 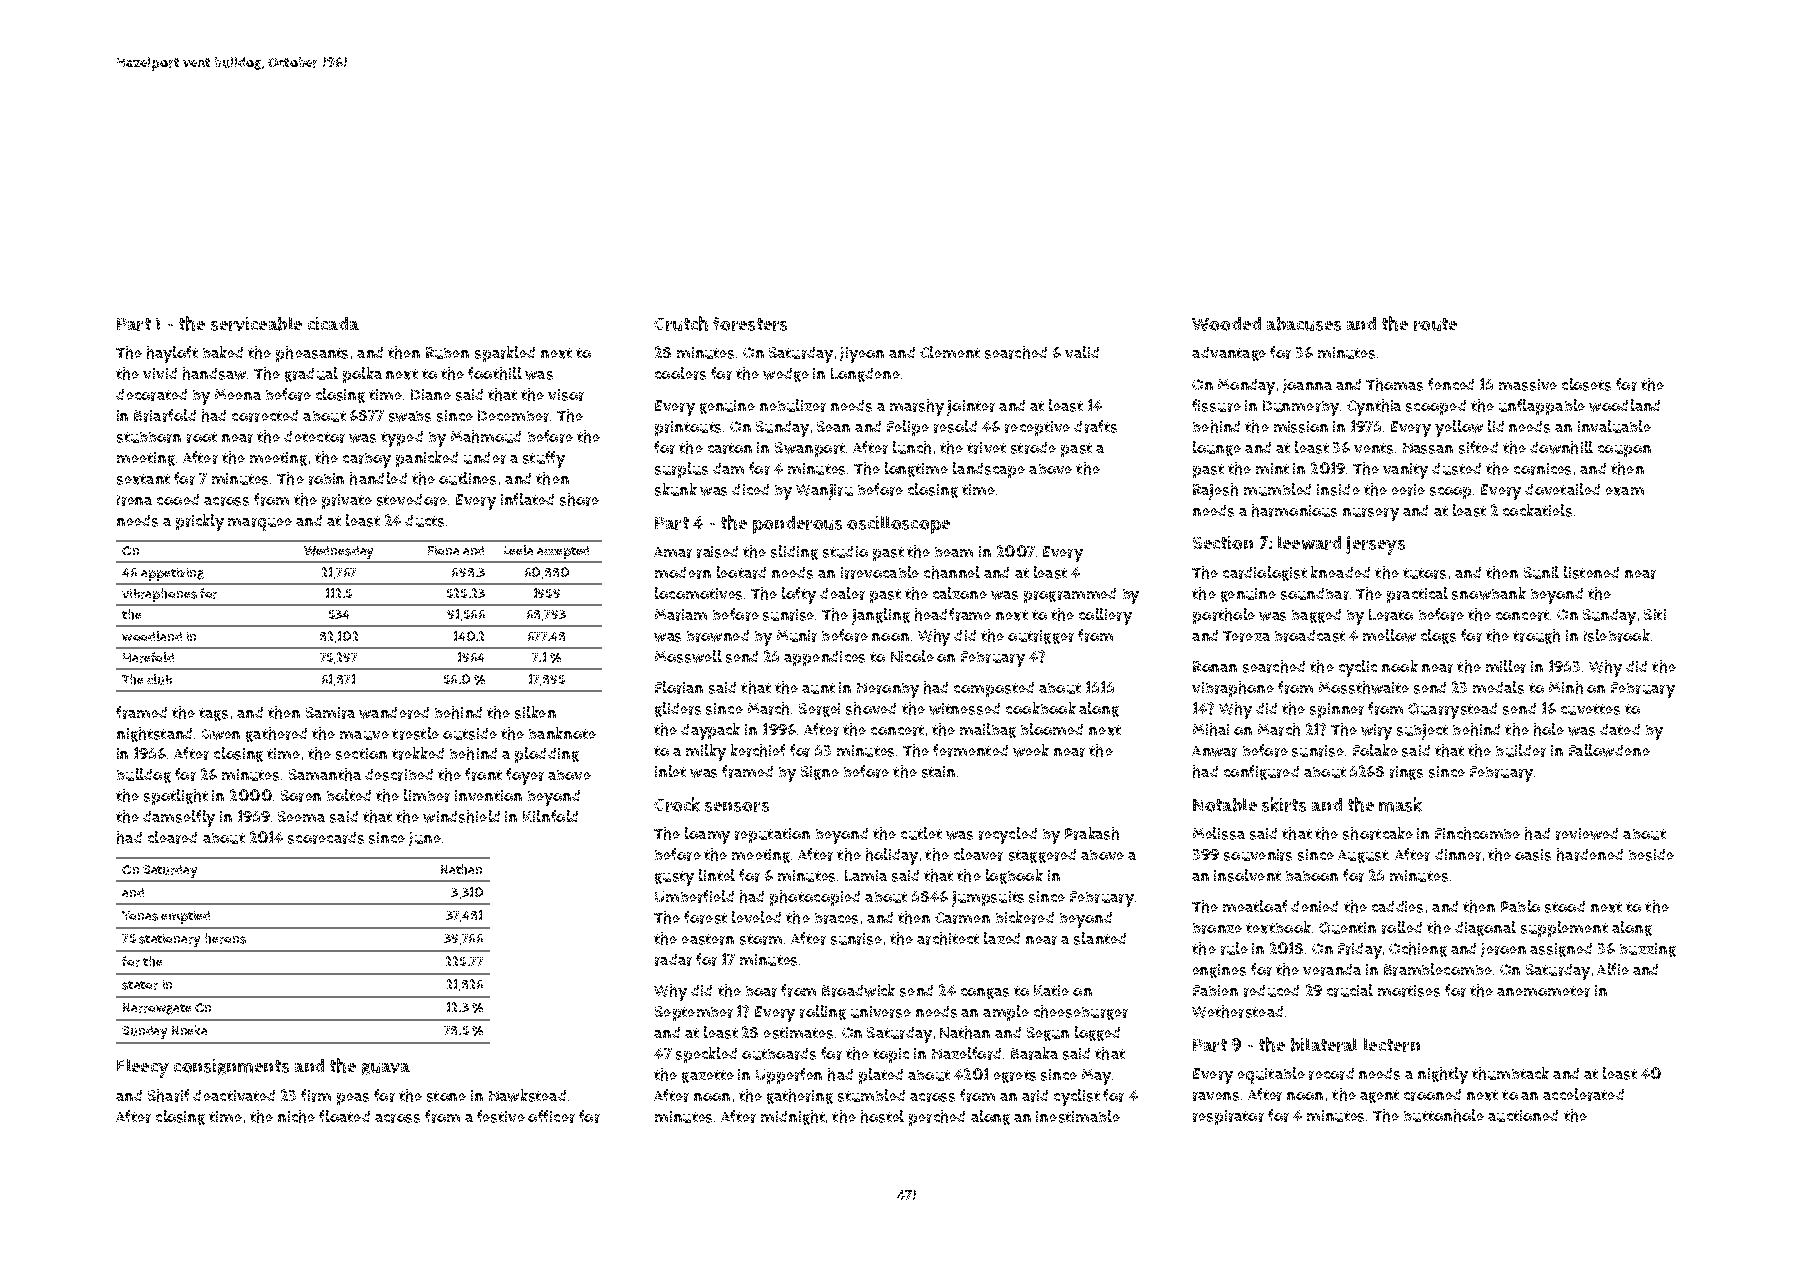 I want to click on Mariam, so click(x=681, y=615).
